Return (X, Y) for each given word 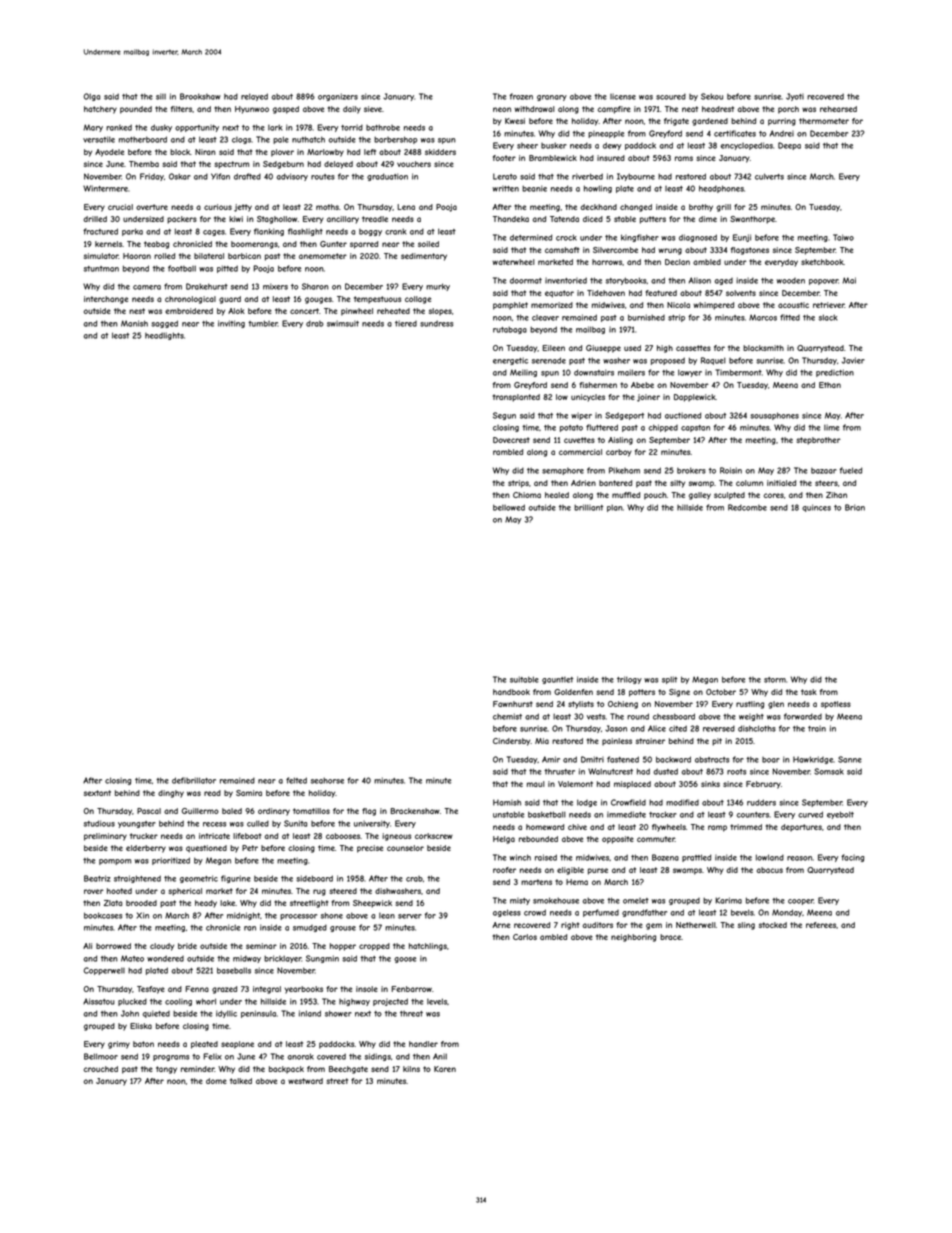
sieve (373, 109)
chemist (507, 716)
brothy (701, 208)
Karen (445, 1069)
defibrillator (194, 780)
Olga (92, 97)
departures (801, 828)
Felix (212, 1056)
